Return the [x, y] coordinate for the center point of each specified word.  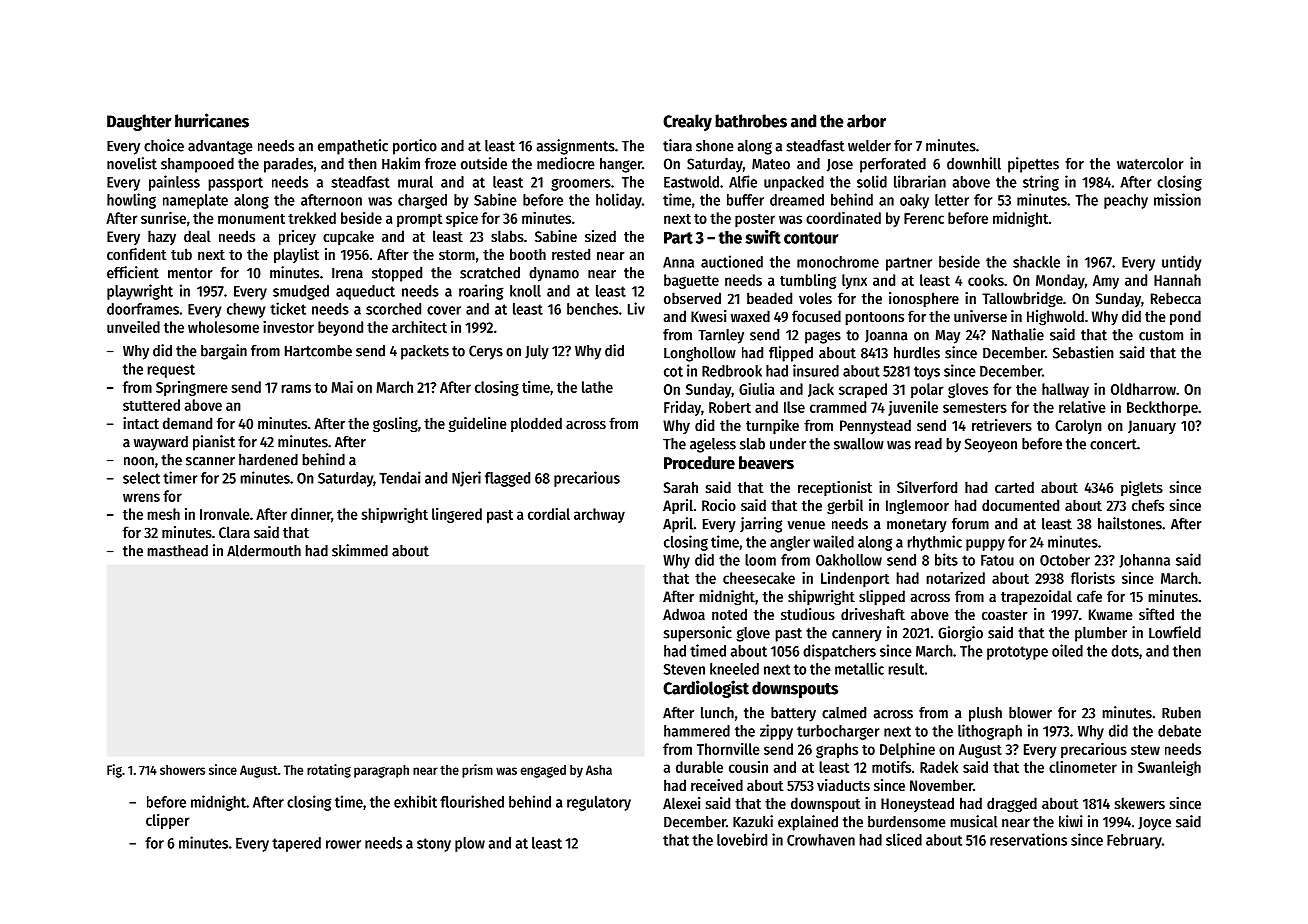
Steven [684, 669]
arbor [866, 121]
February [1134, 841]
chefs [1148, 505]
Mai [342, 387]
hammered [697, 731]
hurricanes [212, 120]
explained [808, 823]
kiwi [1071, 821]
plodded [536, 424]
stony [434, 845]
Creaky [687, 122]
